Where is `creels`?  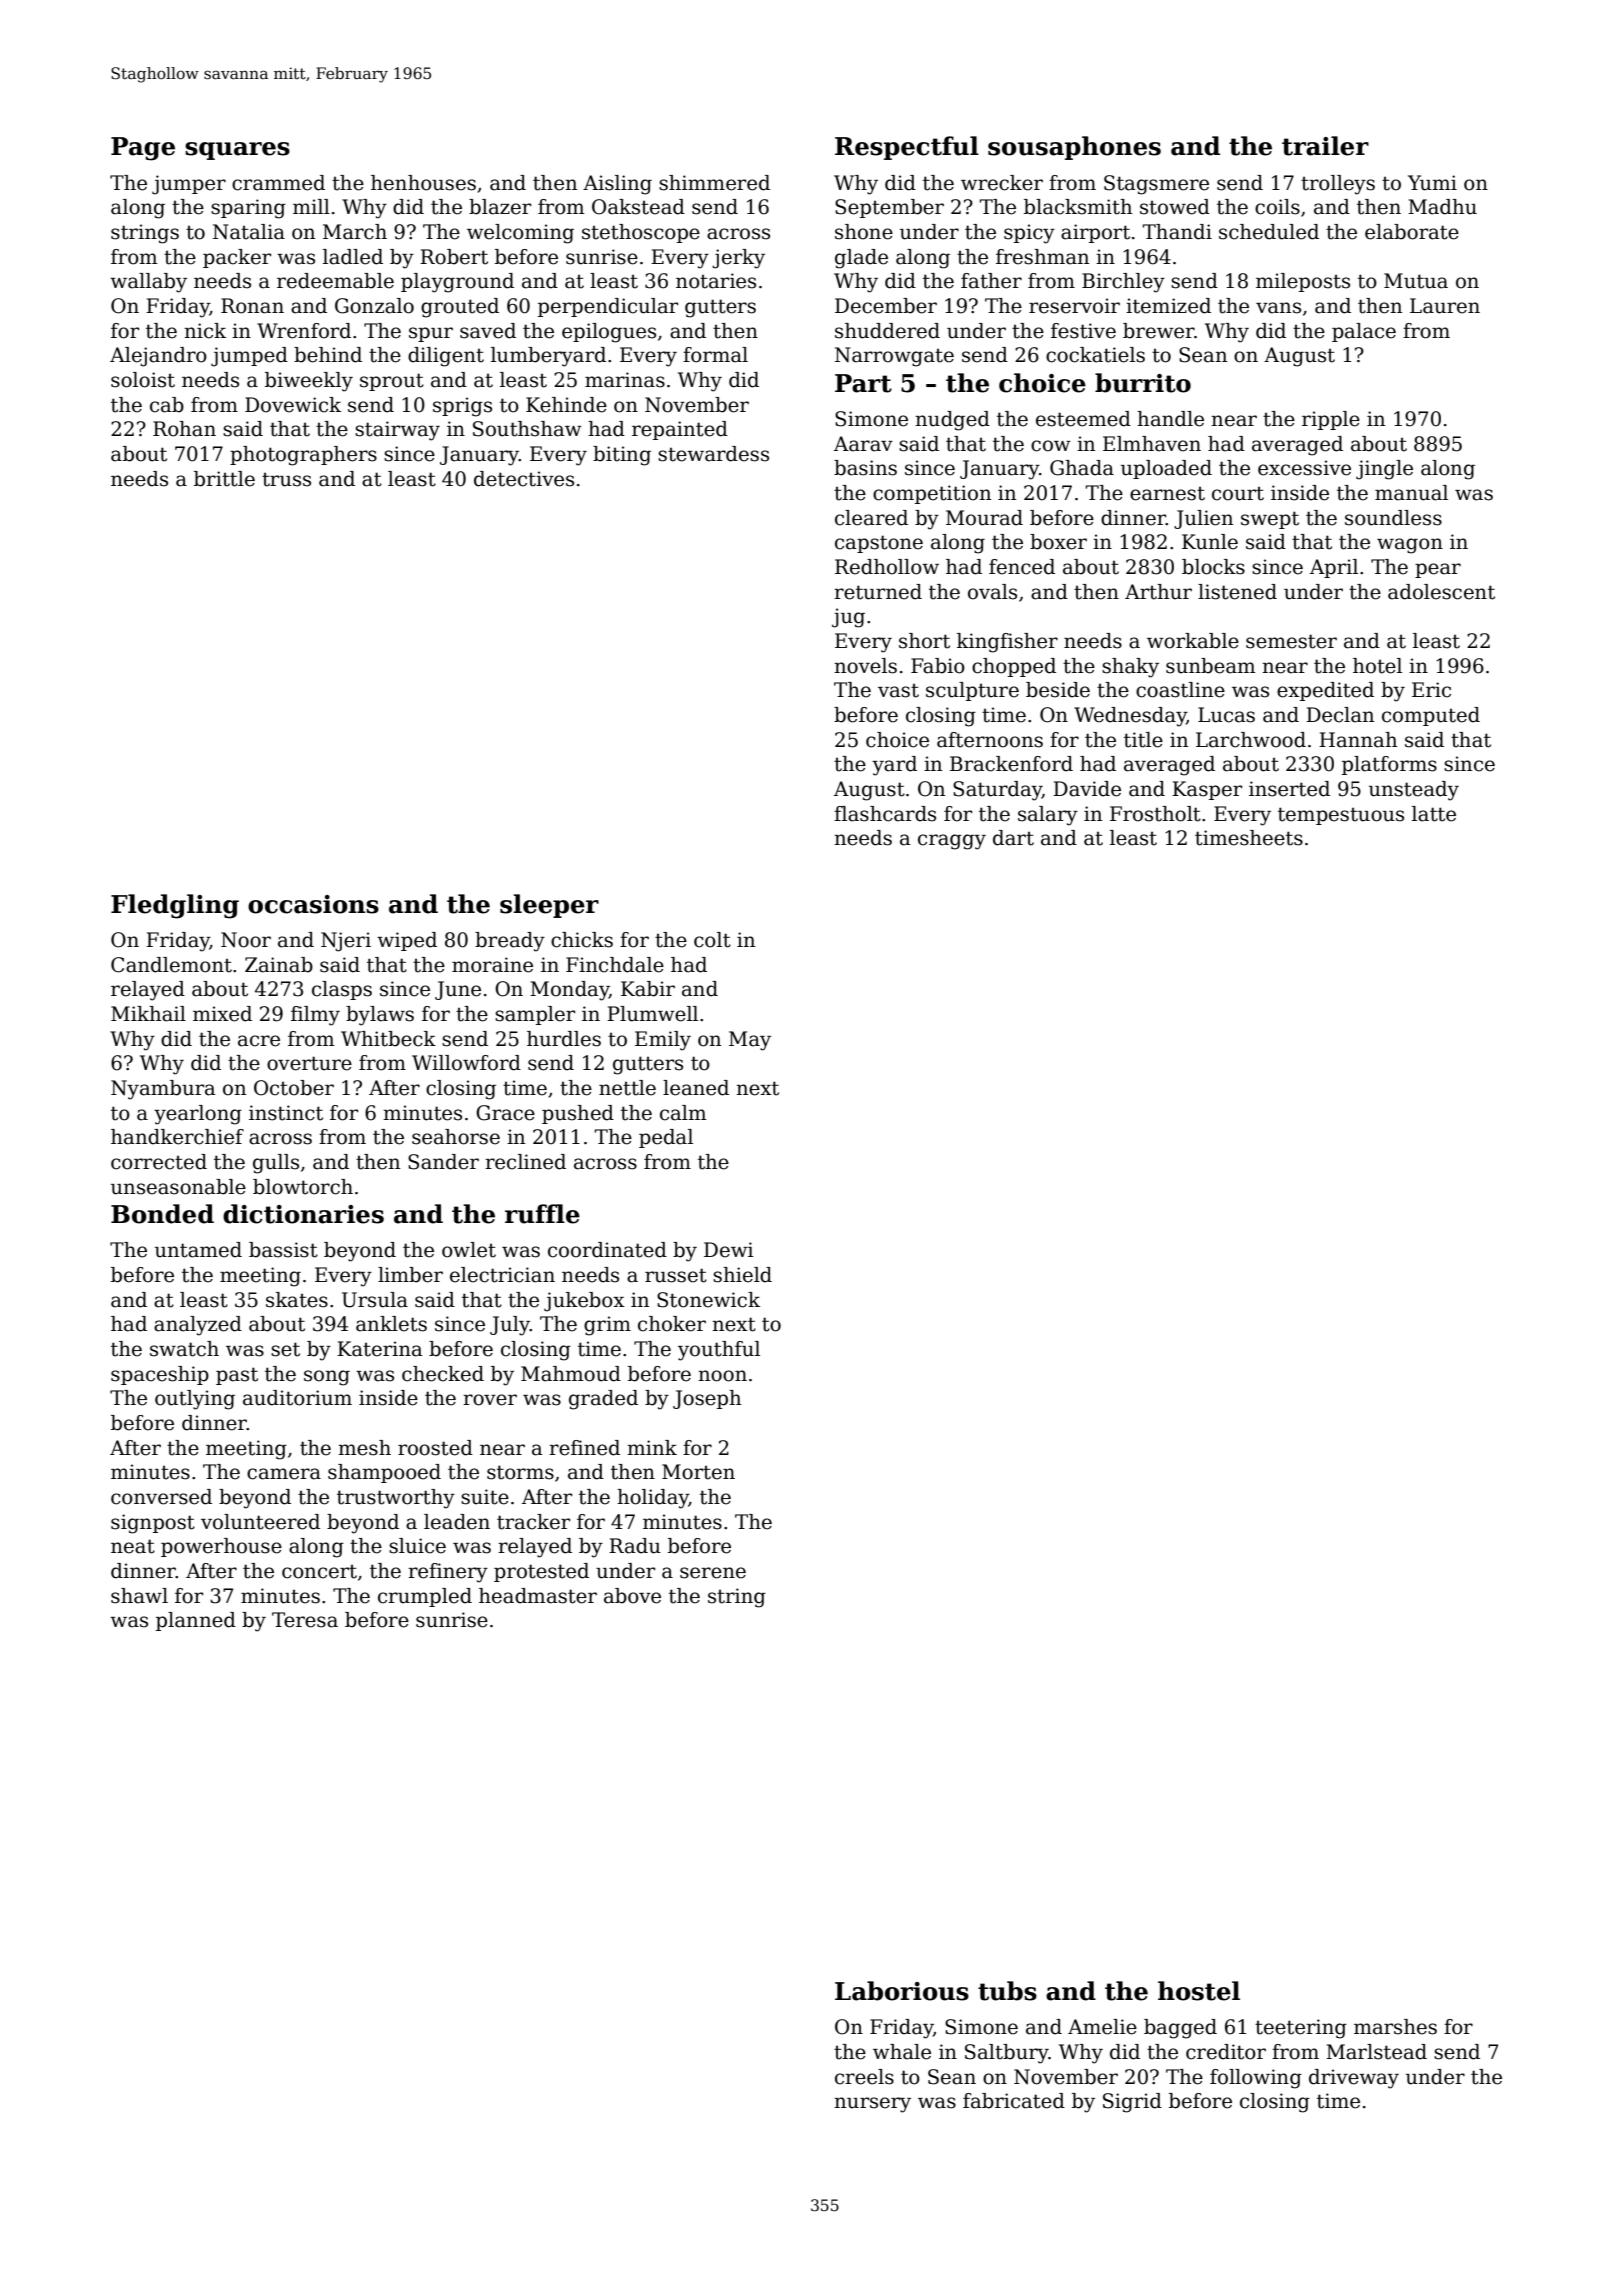
creels is located at coordinates (864, 2077).
